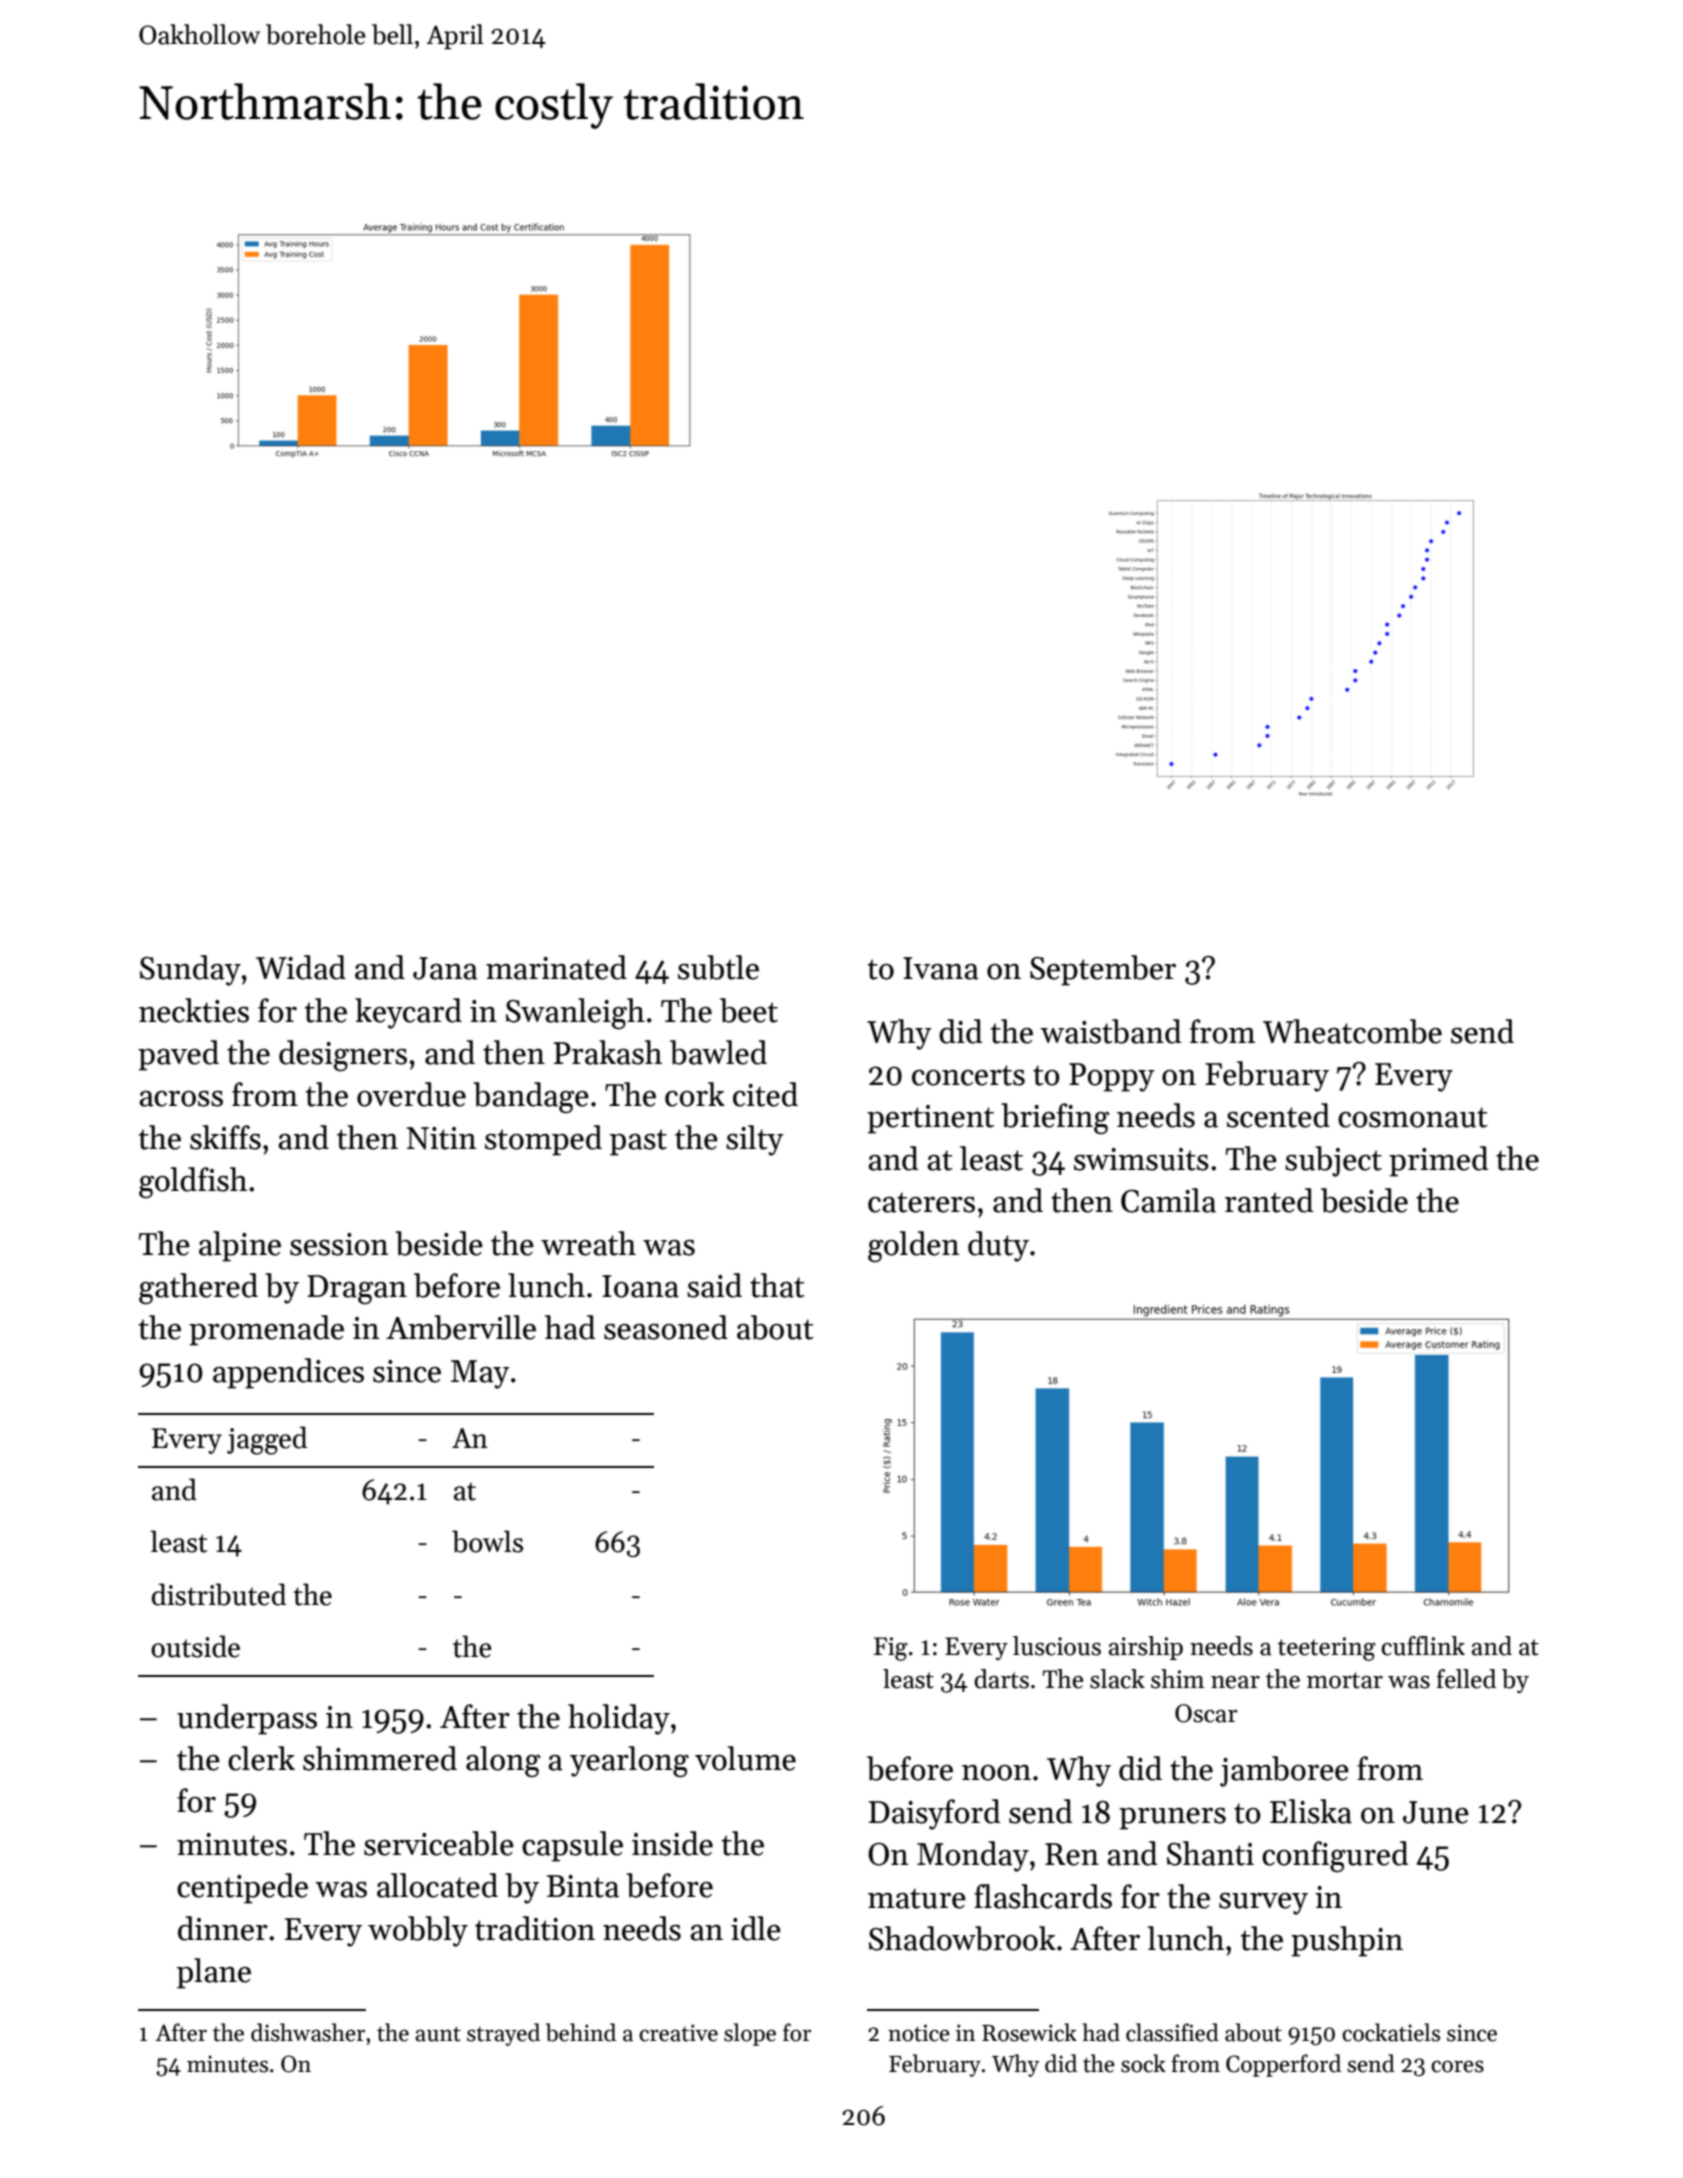  Describe the element at coordinates (941, 968) in the screenshot. I see `Ivana` at that location.
